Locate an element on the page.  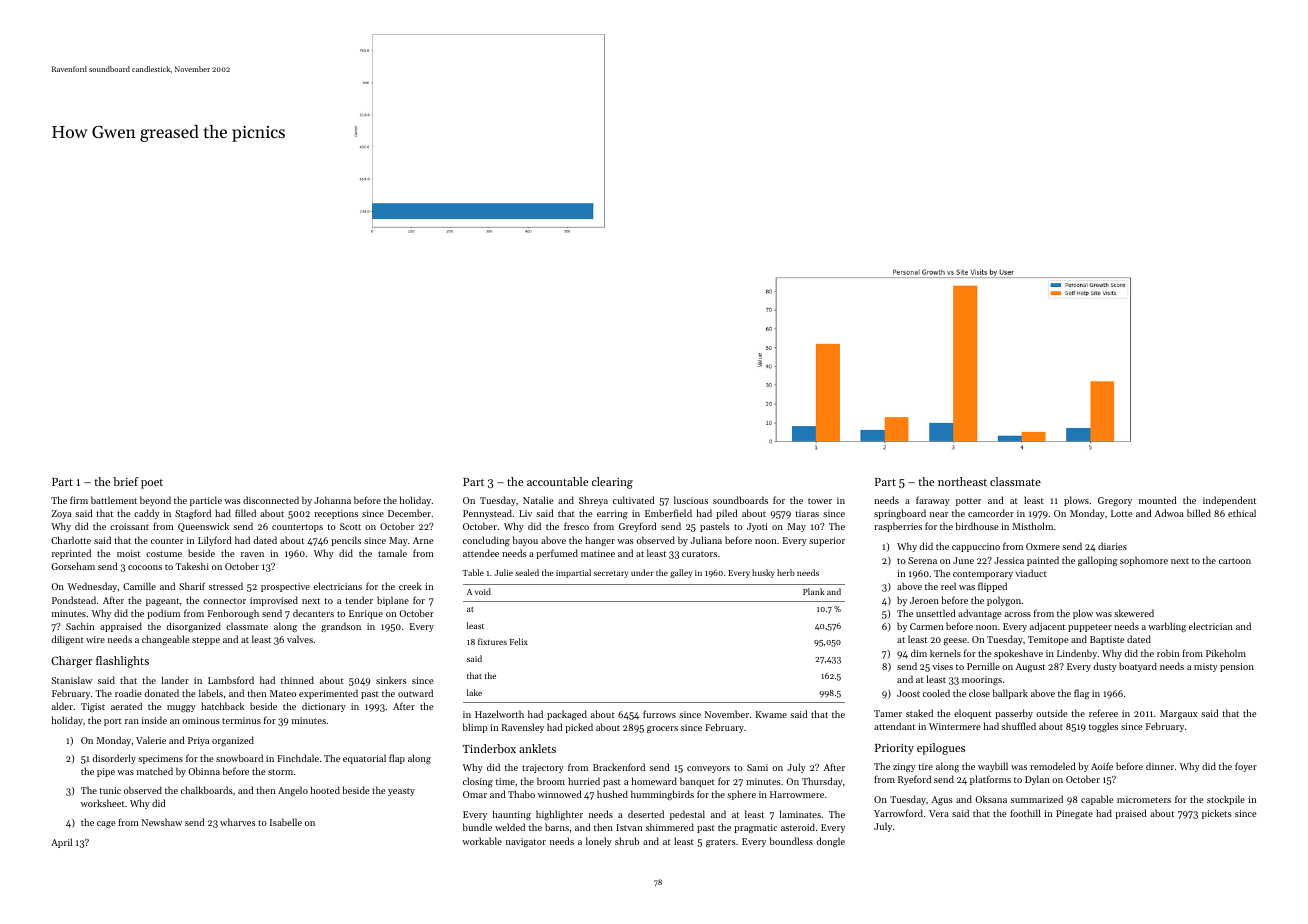
poet is located at coordinates (152, 484).
